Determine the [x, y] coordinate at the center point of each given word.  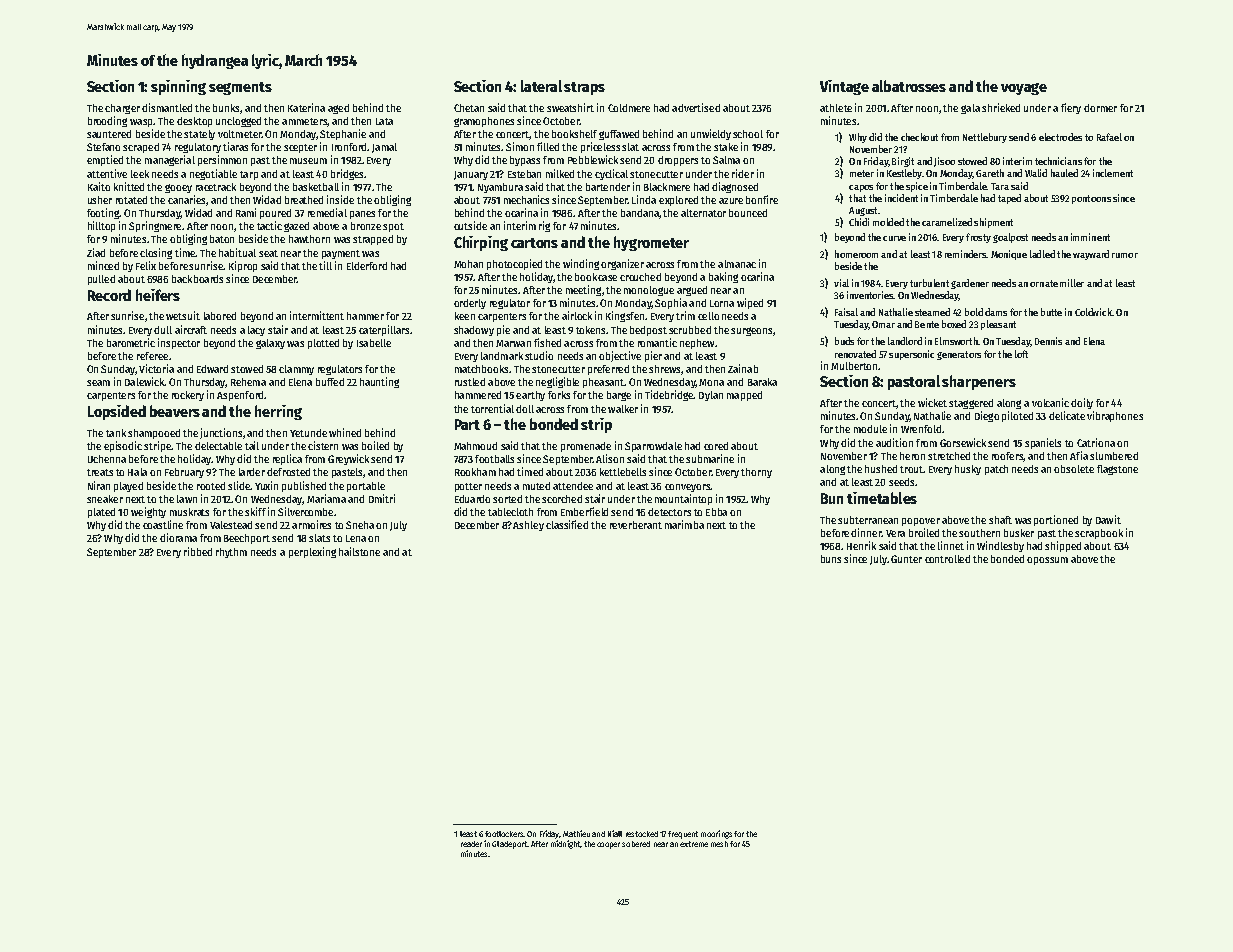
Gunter [906, 559]
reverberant [636, 525]
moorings [716, 834]
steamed [932, 312]
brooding [107, 121]
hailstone [359, 551]
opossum [1047, 561]
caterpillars [384, 330]
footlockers [504, 834]
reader [471, 844]
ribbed [198, 551]
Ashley [528, 526]
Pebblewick [593, 159]
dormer [1100, 108]
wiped [750, 303]
